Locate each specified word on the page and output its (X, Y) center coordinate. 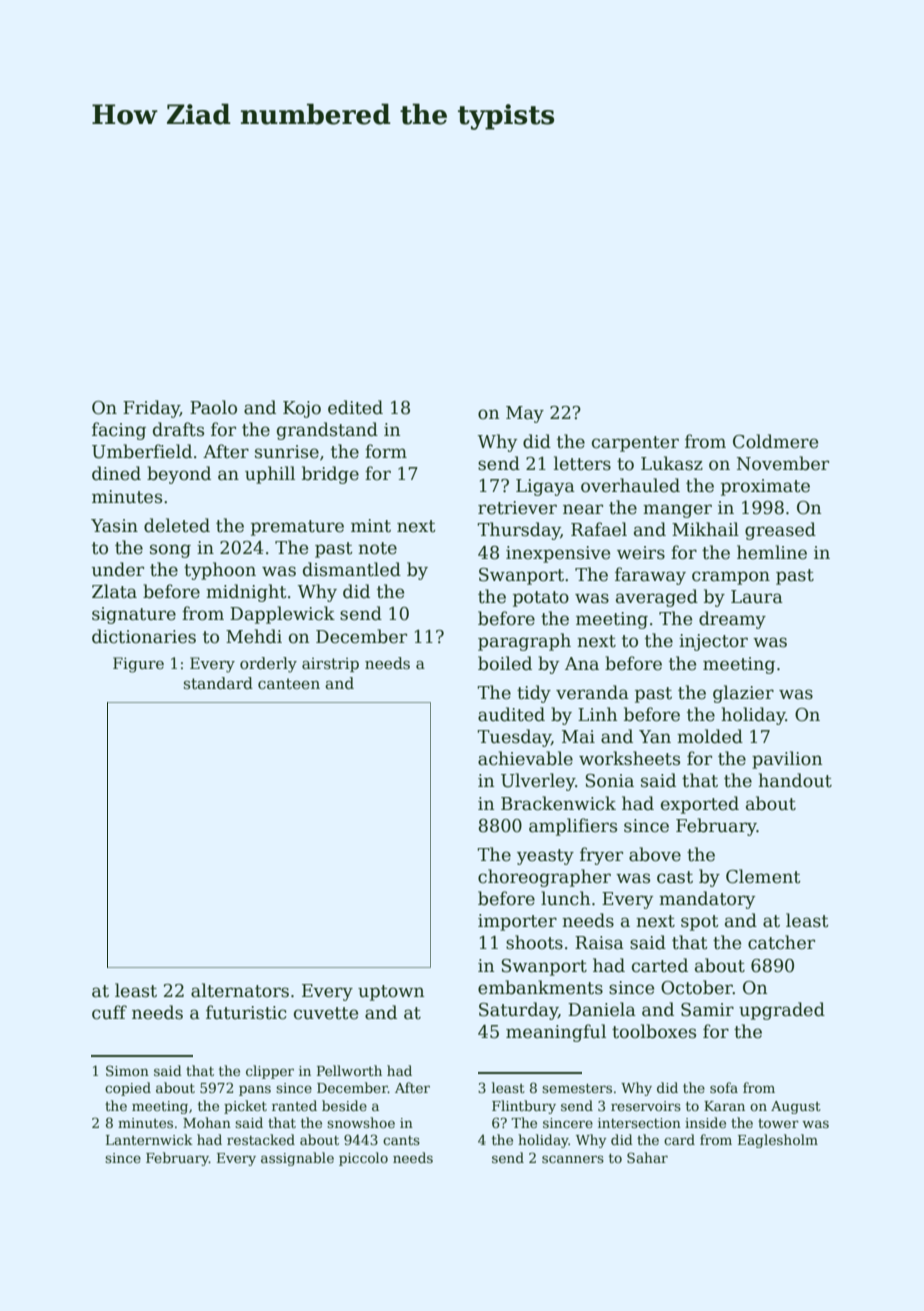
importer (517, 922)
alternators (240, 990)
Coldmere (775, 441)
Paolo (213, 407)
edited (355, 407)
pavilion (787, 760)
